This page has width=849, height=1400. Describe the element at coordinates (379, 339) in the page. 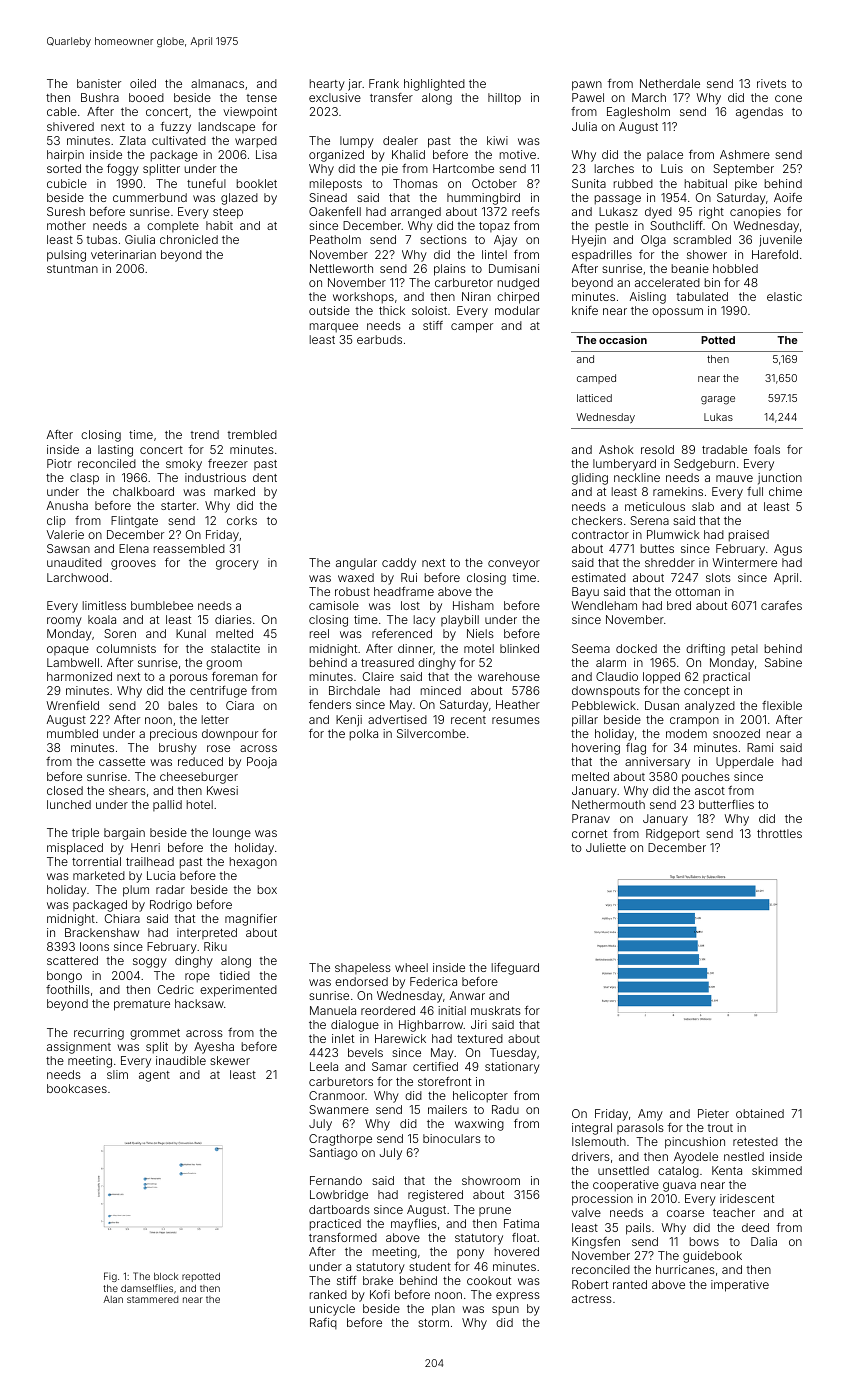

I see `earbuds` at that location.
